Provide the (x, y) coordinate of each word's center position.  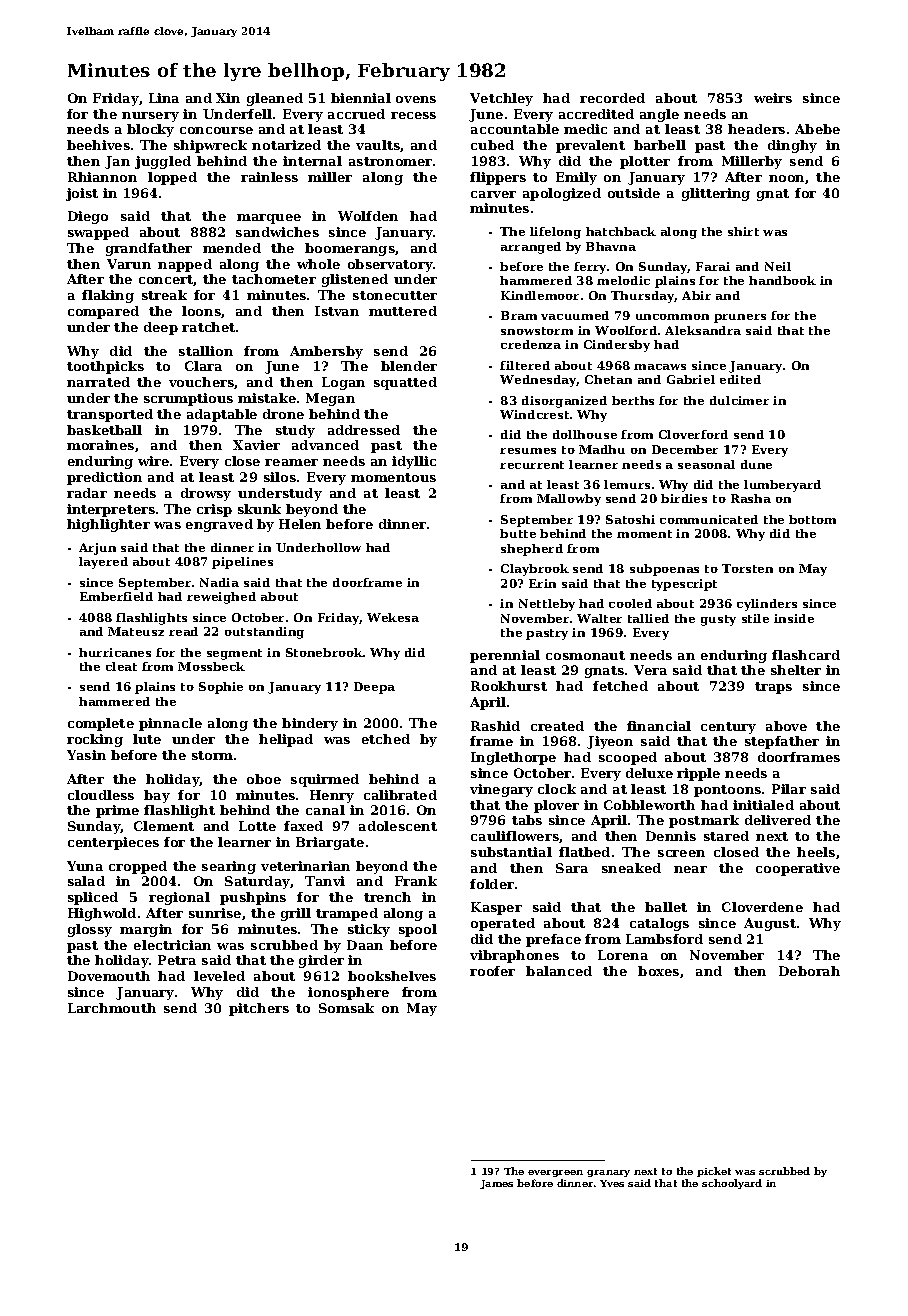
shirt (743, 231)
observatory (390, 265)
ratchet (208, 327)
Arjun (97, 549)
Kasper (496, 908)
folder (492, 884)
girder (321, 961)
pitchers (259, 1009)
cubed (492, 145)
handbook (782, 280)
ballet (666, 907)
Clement (164, 826)
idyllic (414, 462)
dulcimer (739, 400)
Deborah (809, 971)
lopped (172, 178)
